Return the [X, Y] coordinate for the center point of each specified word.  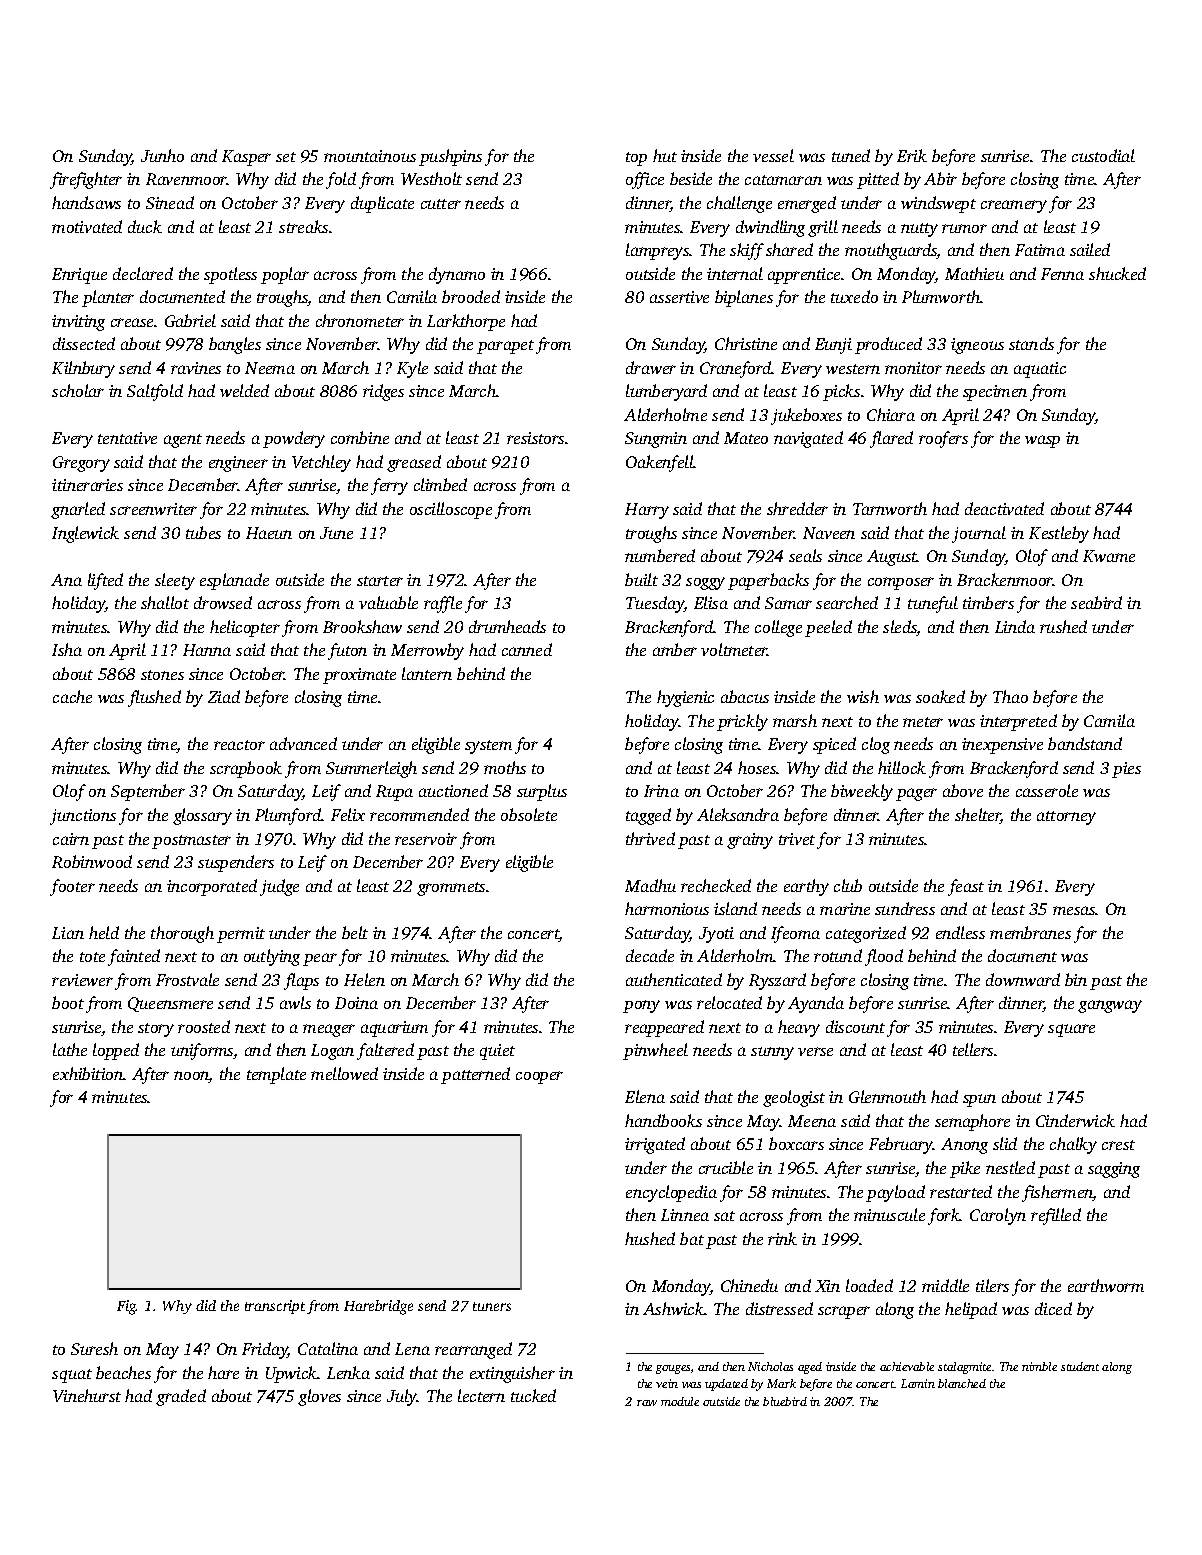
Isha [67, 649]
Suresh [94, 1348]
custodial [1103, 155]
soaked [940, 696]
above [963, 790]
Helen [364, 979]
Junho [162, 155]
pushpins [450, 157]
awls [295, 1002]
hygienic [685, 698]
